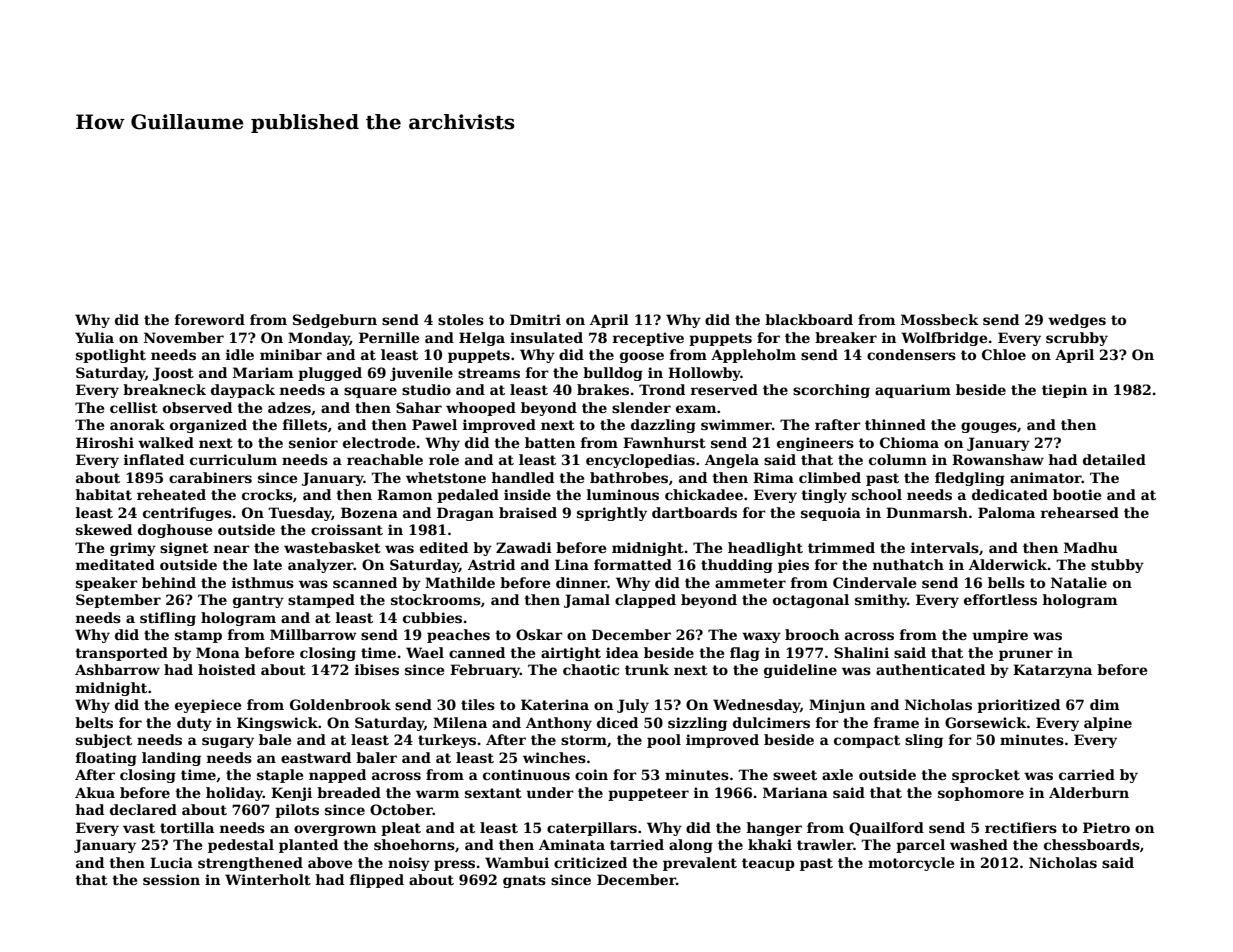  Describe the element at coordinates (94, 337) in the screenshot. I see `Yulia` at that location.
